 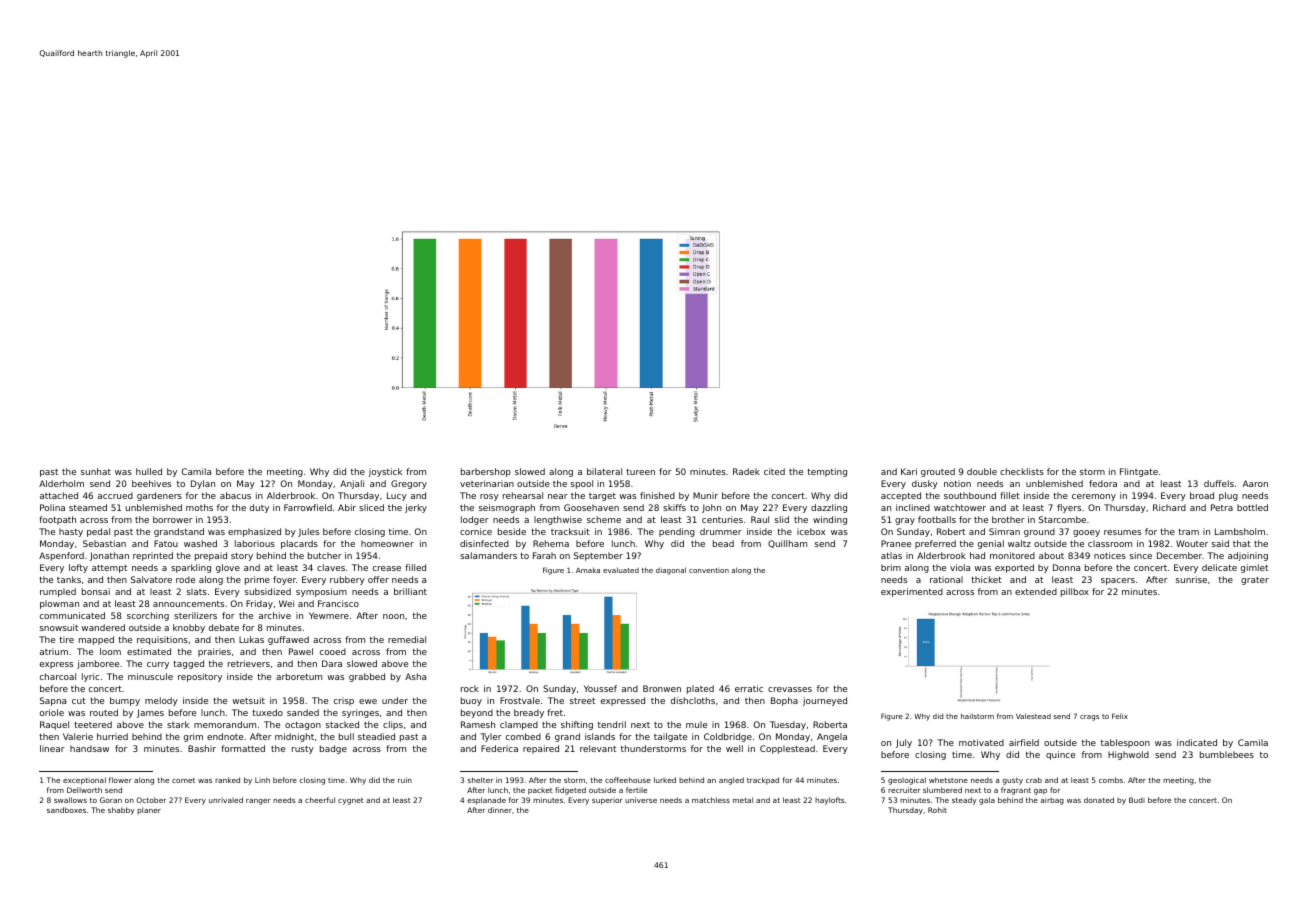 I want to click on Angela, so click(x=832, y=737).
